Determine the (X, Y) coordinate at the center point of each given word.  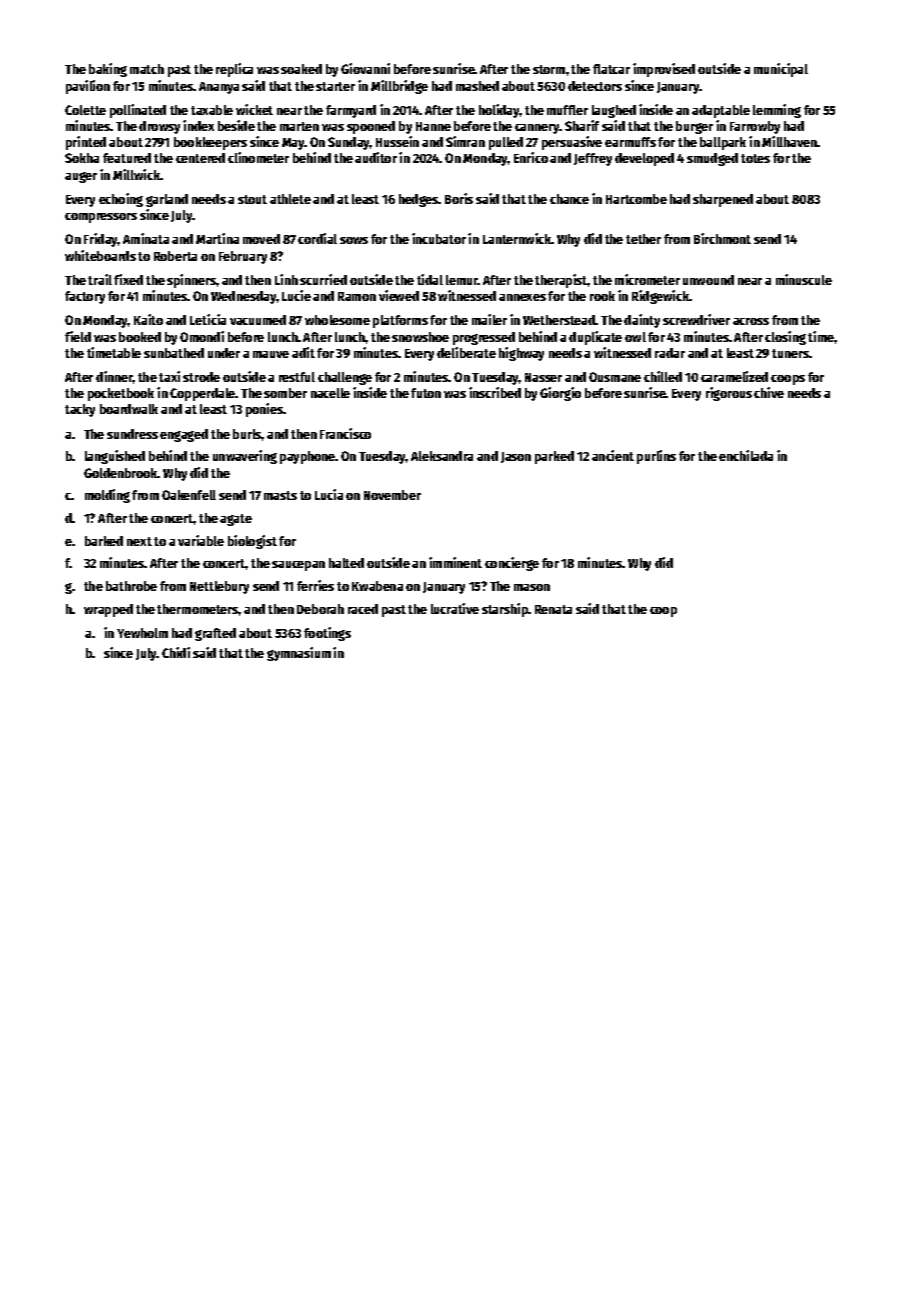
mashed (477, 86)
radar (670, 353)
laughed (614, 111)
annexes (522, 297)
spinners (191, 281)
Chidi (176, 652)
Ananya (219, 88)
